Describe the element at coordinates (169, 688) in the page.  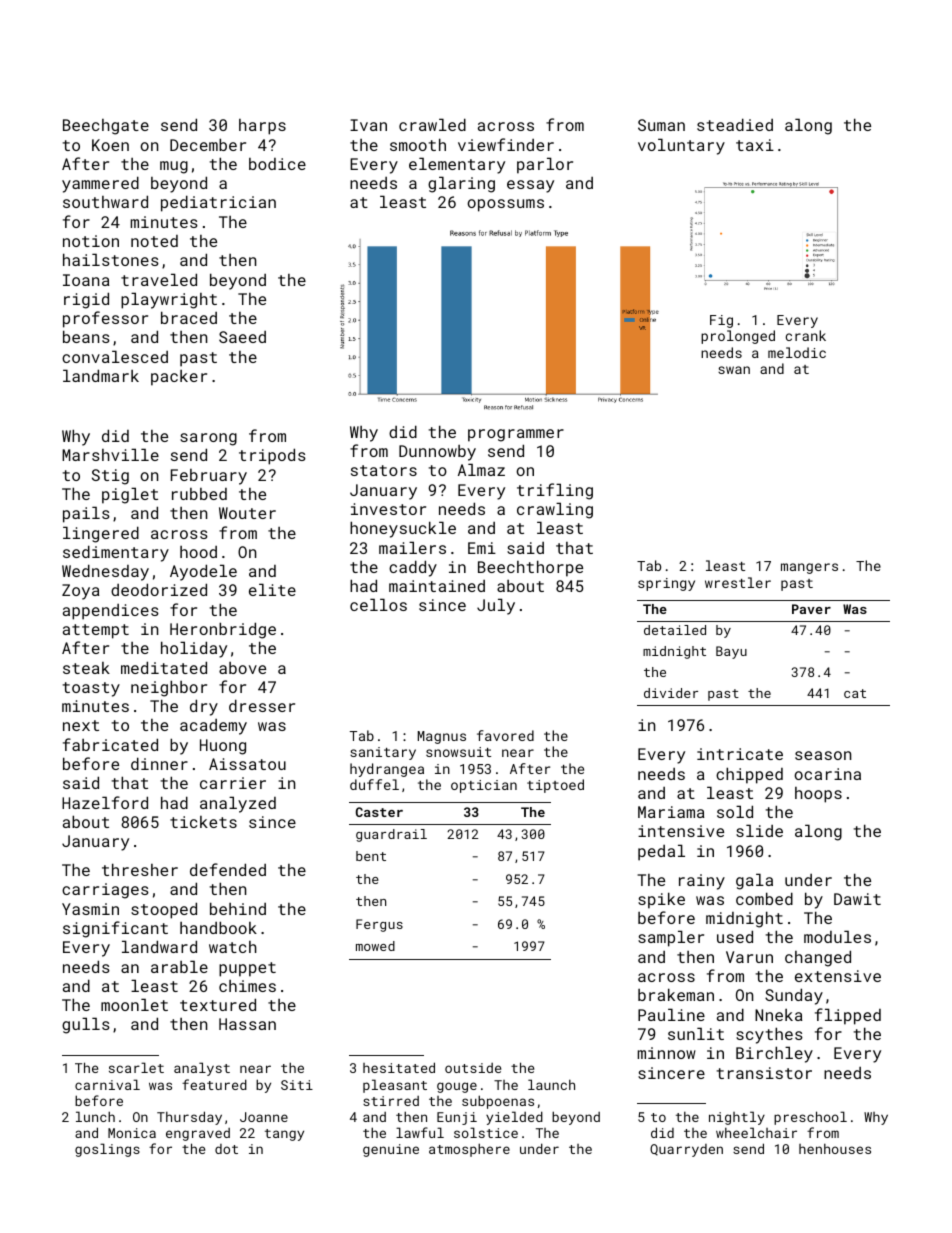
I see `neighbor` at that location.
